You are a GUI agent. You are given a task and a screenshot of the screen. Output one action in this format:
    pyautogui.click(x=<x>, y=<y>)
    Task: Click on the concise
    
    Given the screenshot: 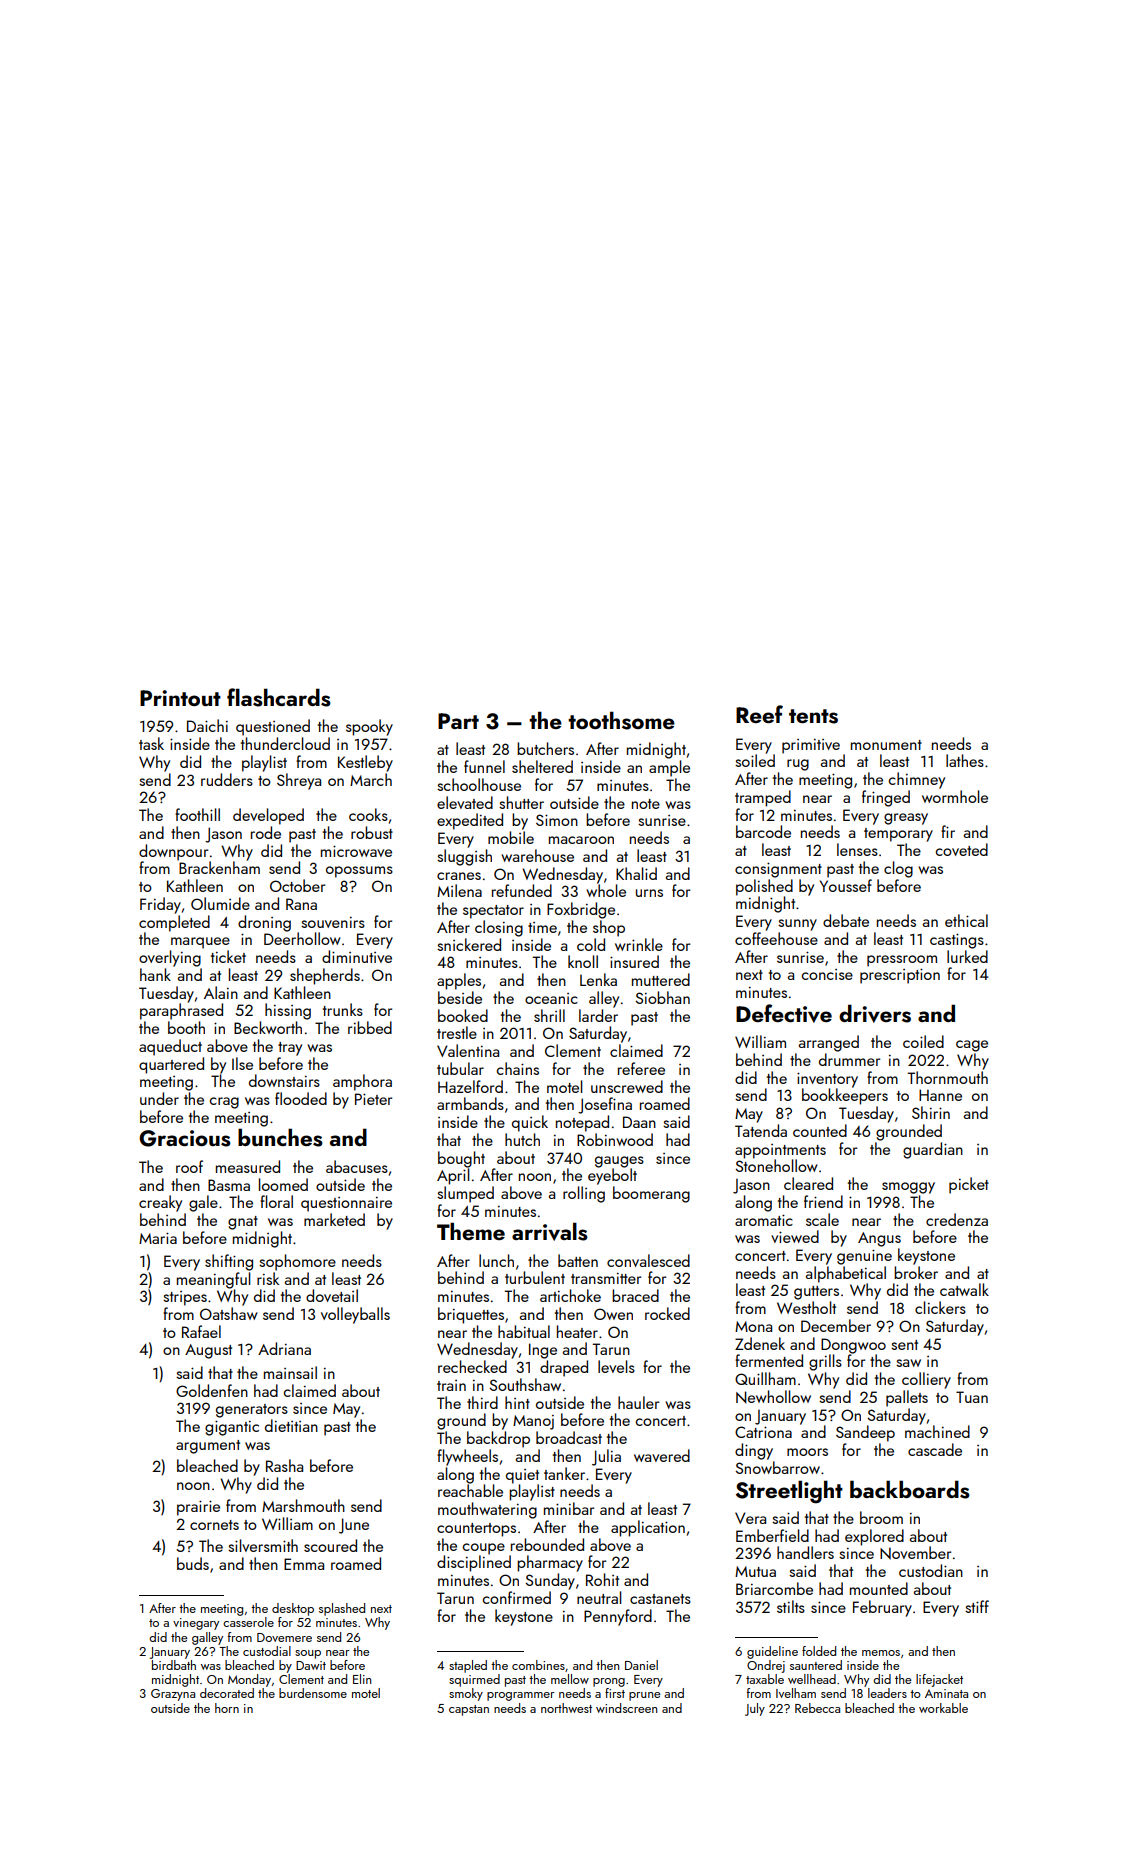 What is the action you would take?
    pyautogui.click(x=827, y=974)
